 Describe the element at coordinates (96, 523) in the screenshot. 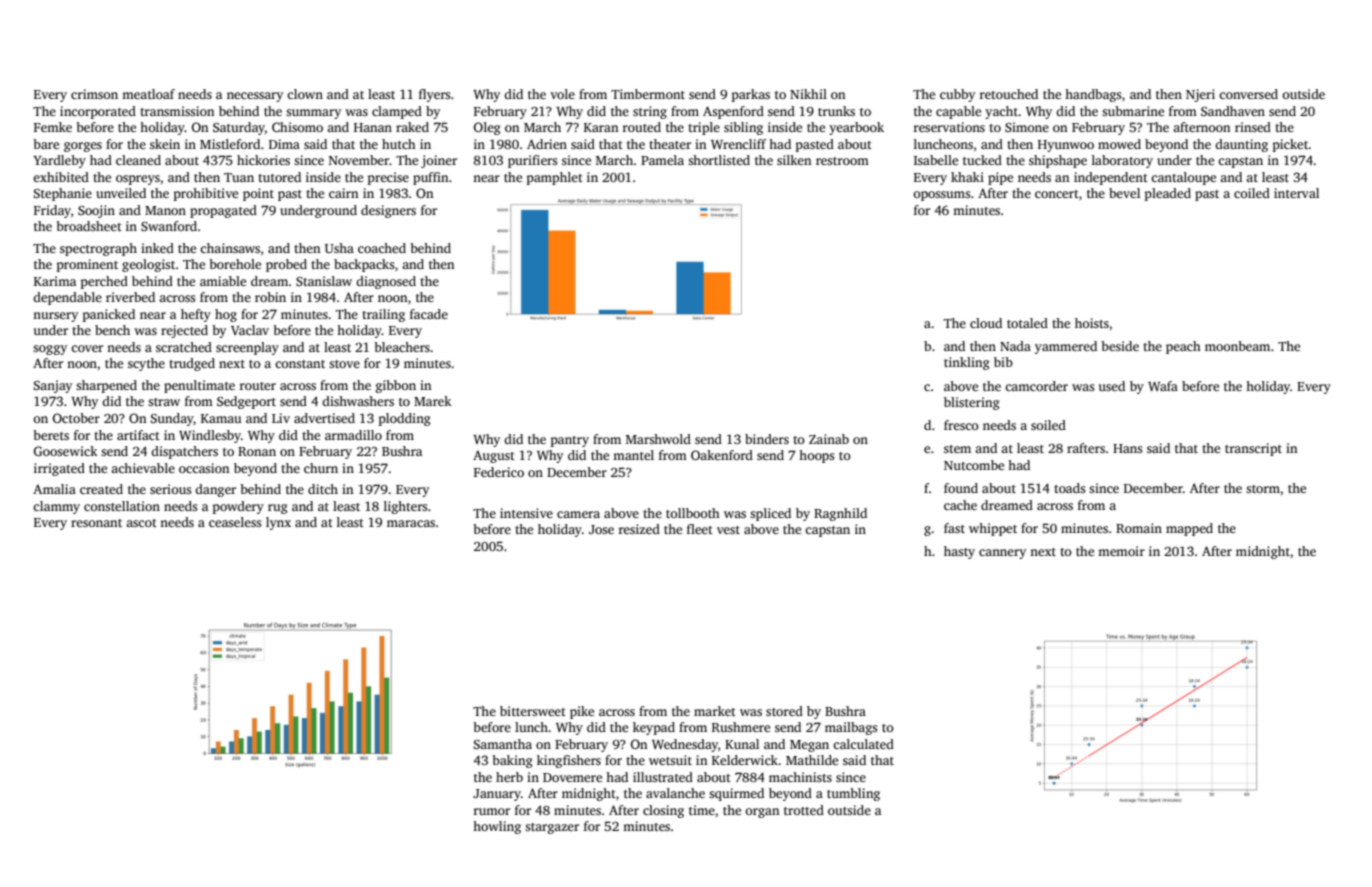

I see `resonant` at that location.
